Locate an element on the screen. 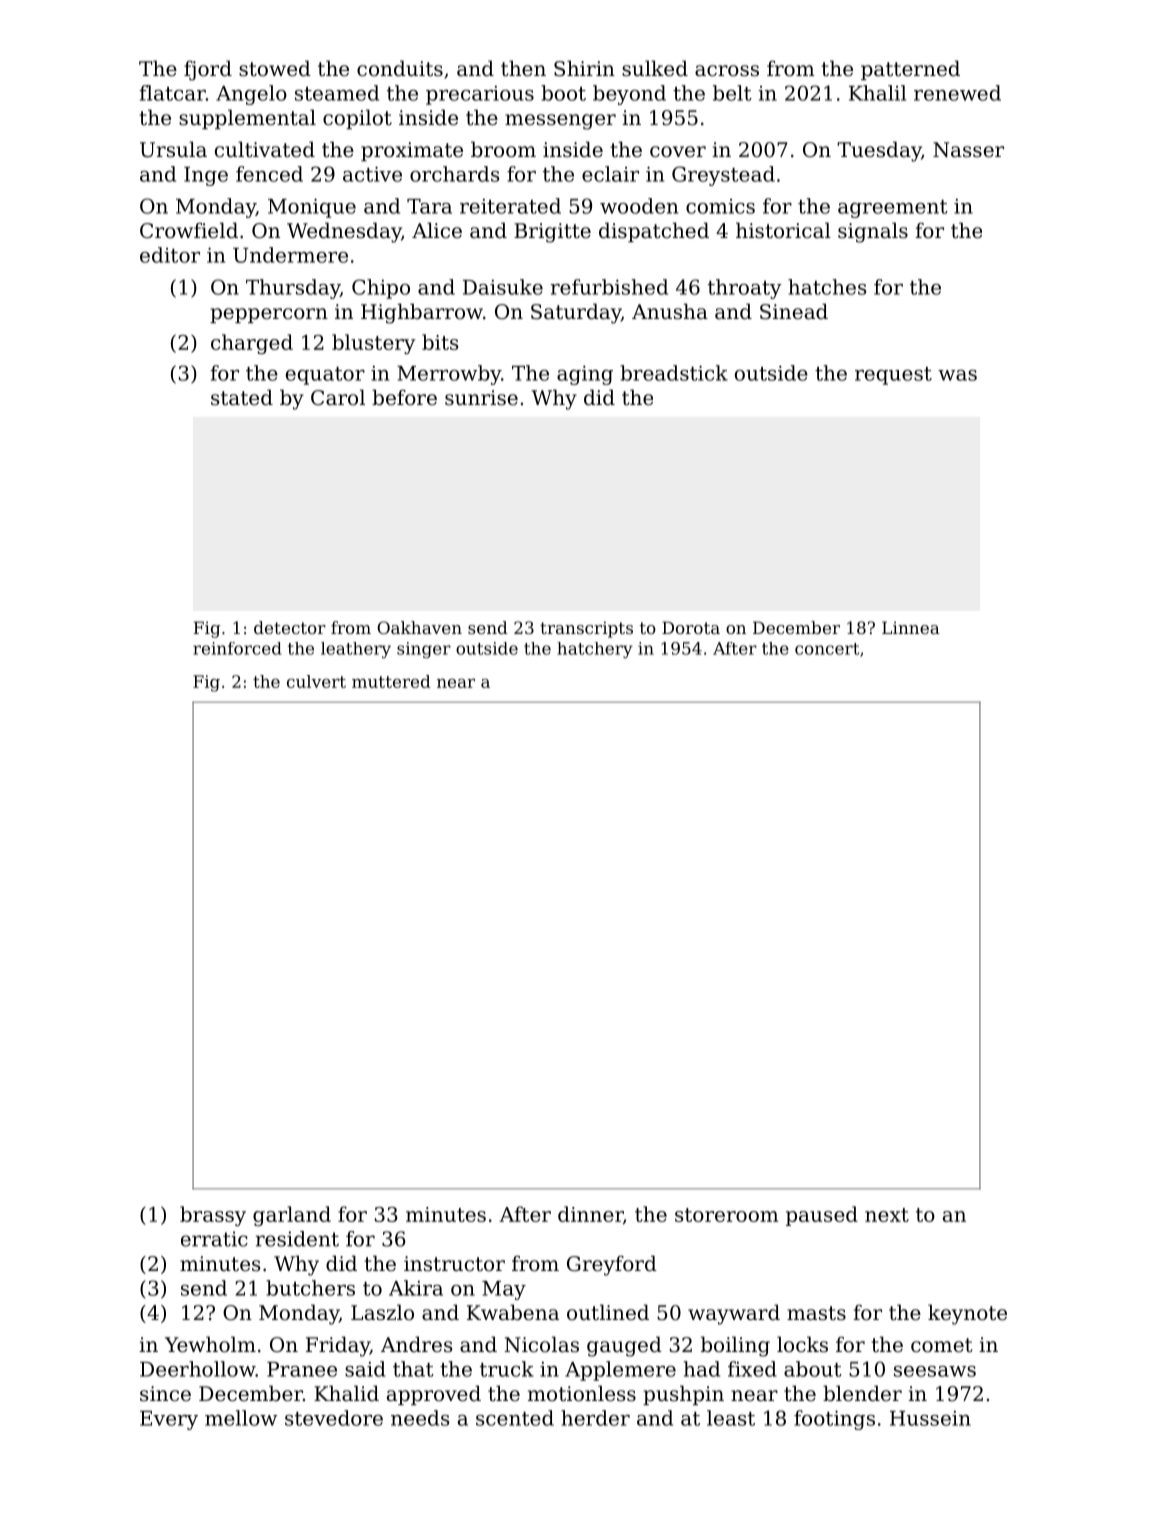  keynote is located at coordinates (967, 1314).
